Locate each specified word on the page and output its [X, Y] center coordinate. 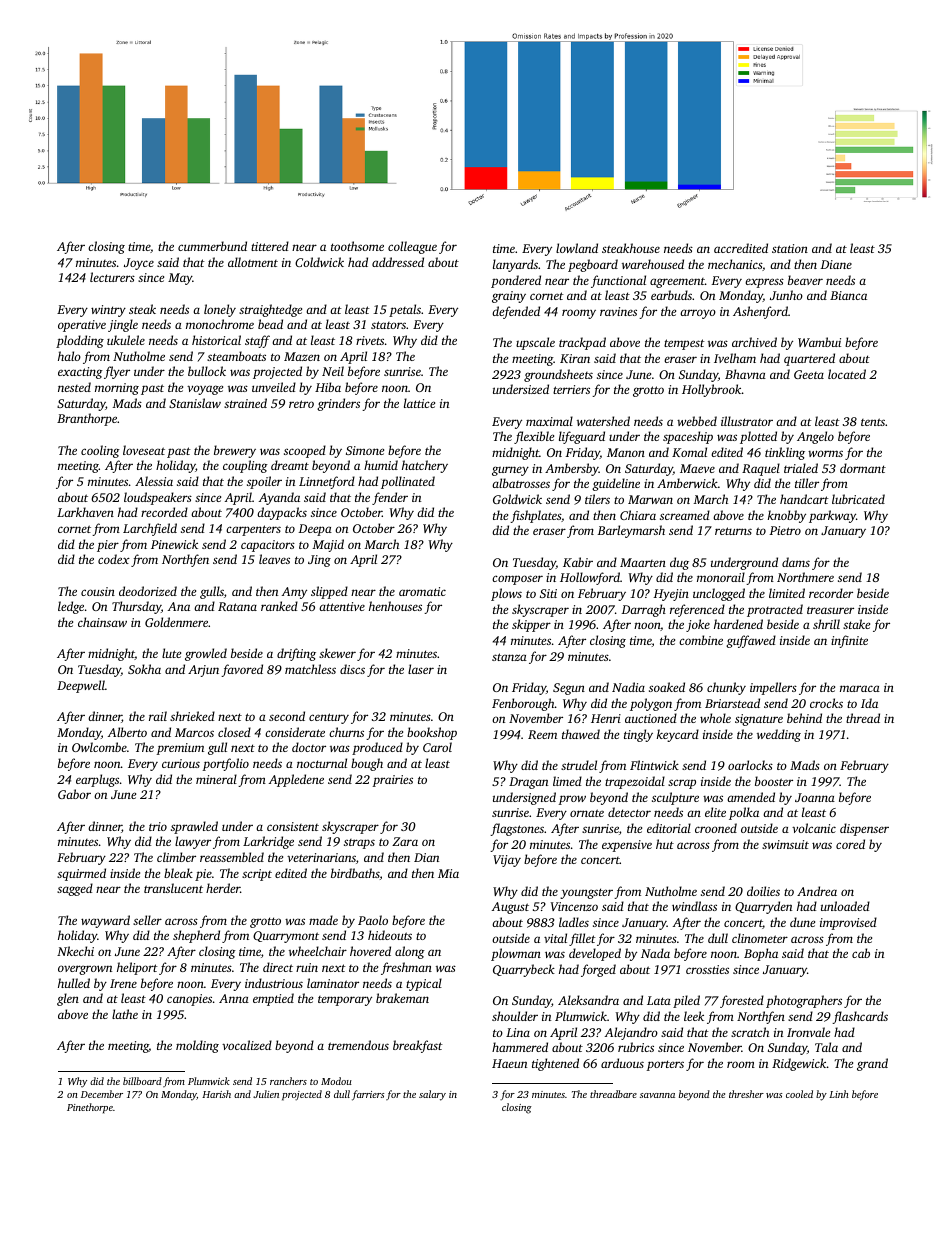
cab [861, 953]
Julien [266, 1094]
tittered [270, 246]
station [790, 248]
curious [181, 763]
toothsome [357, 246]
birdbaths [355, 873]
